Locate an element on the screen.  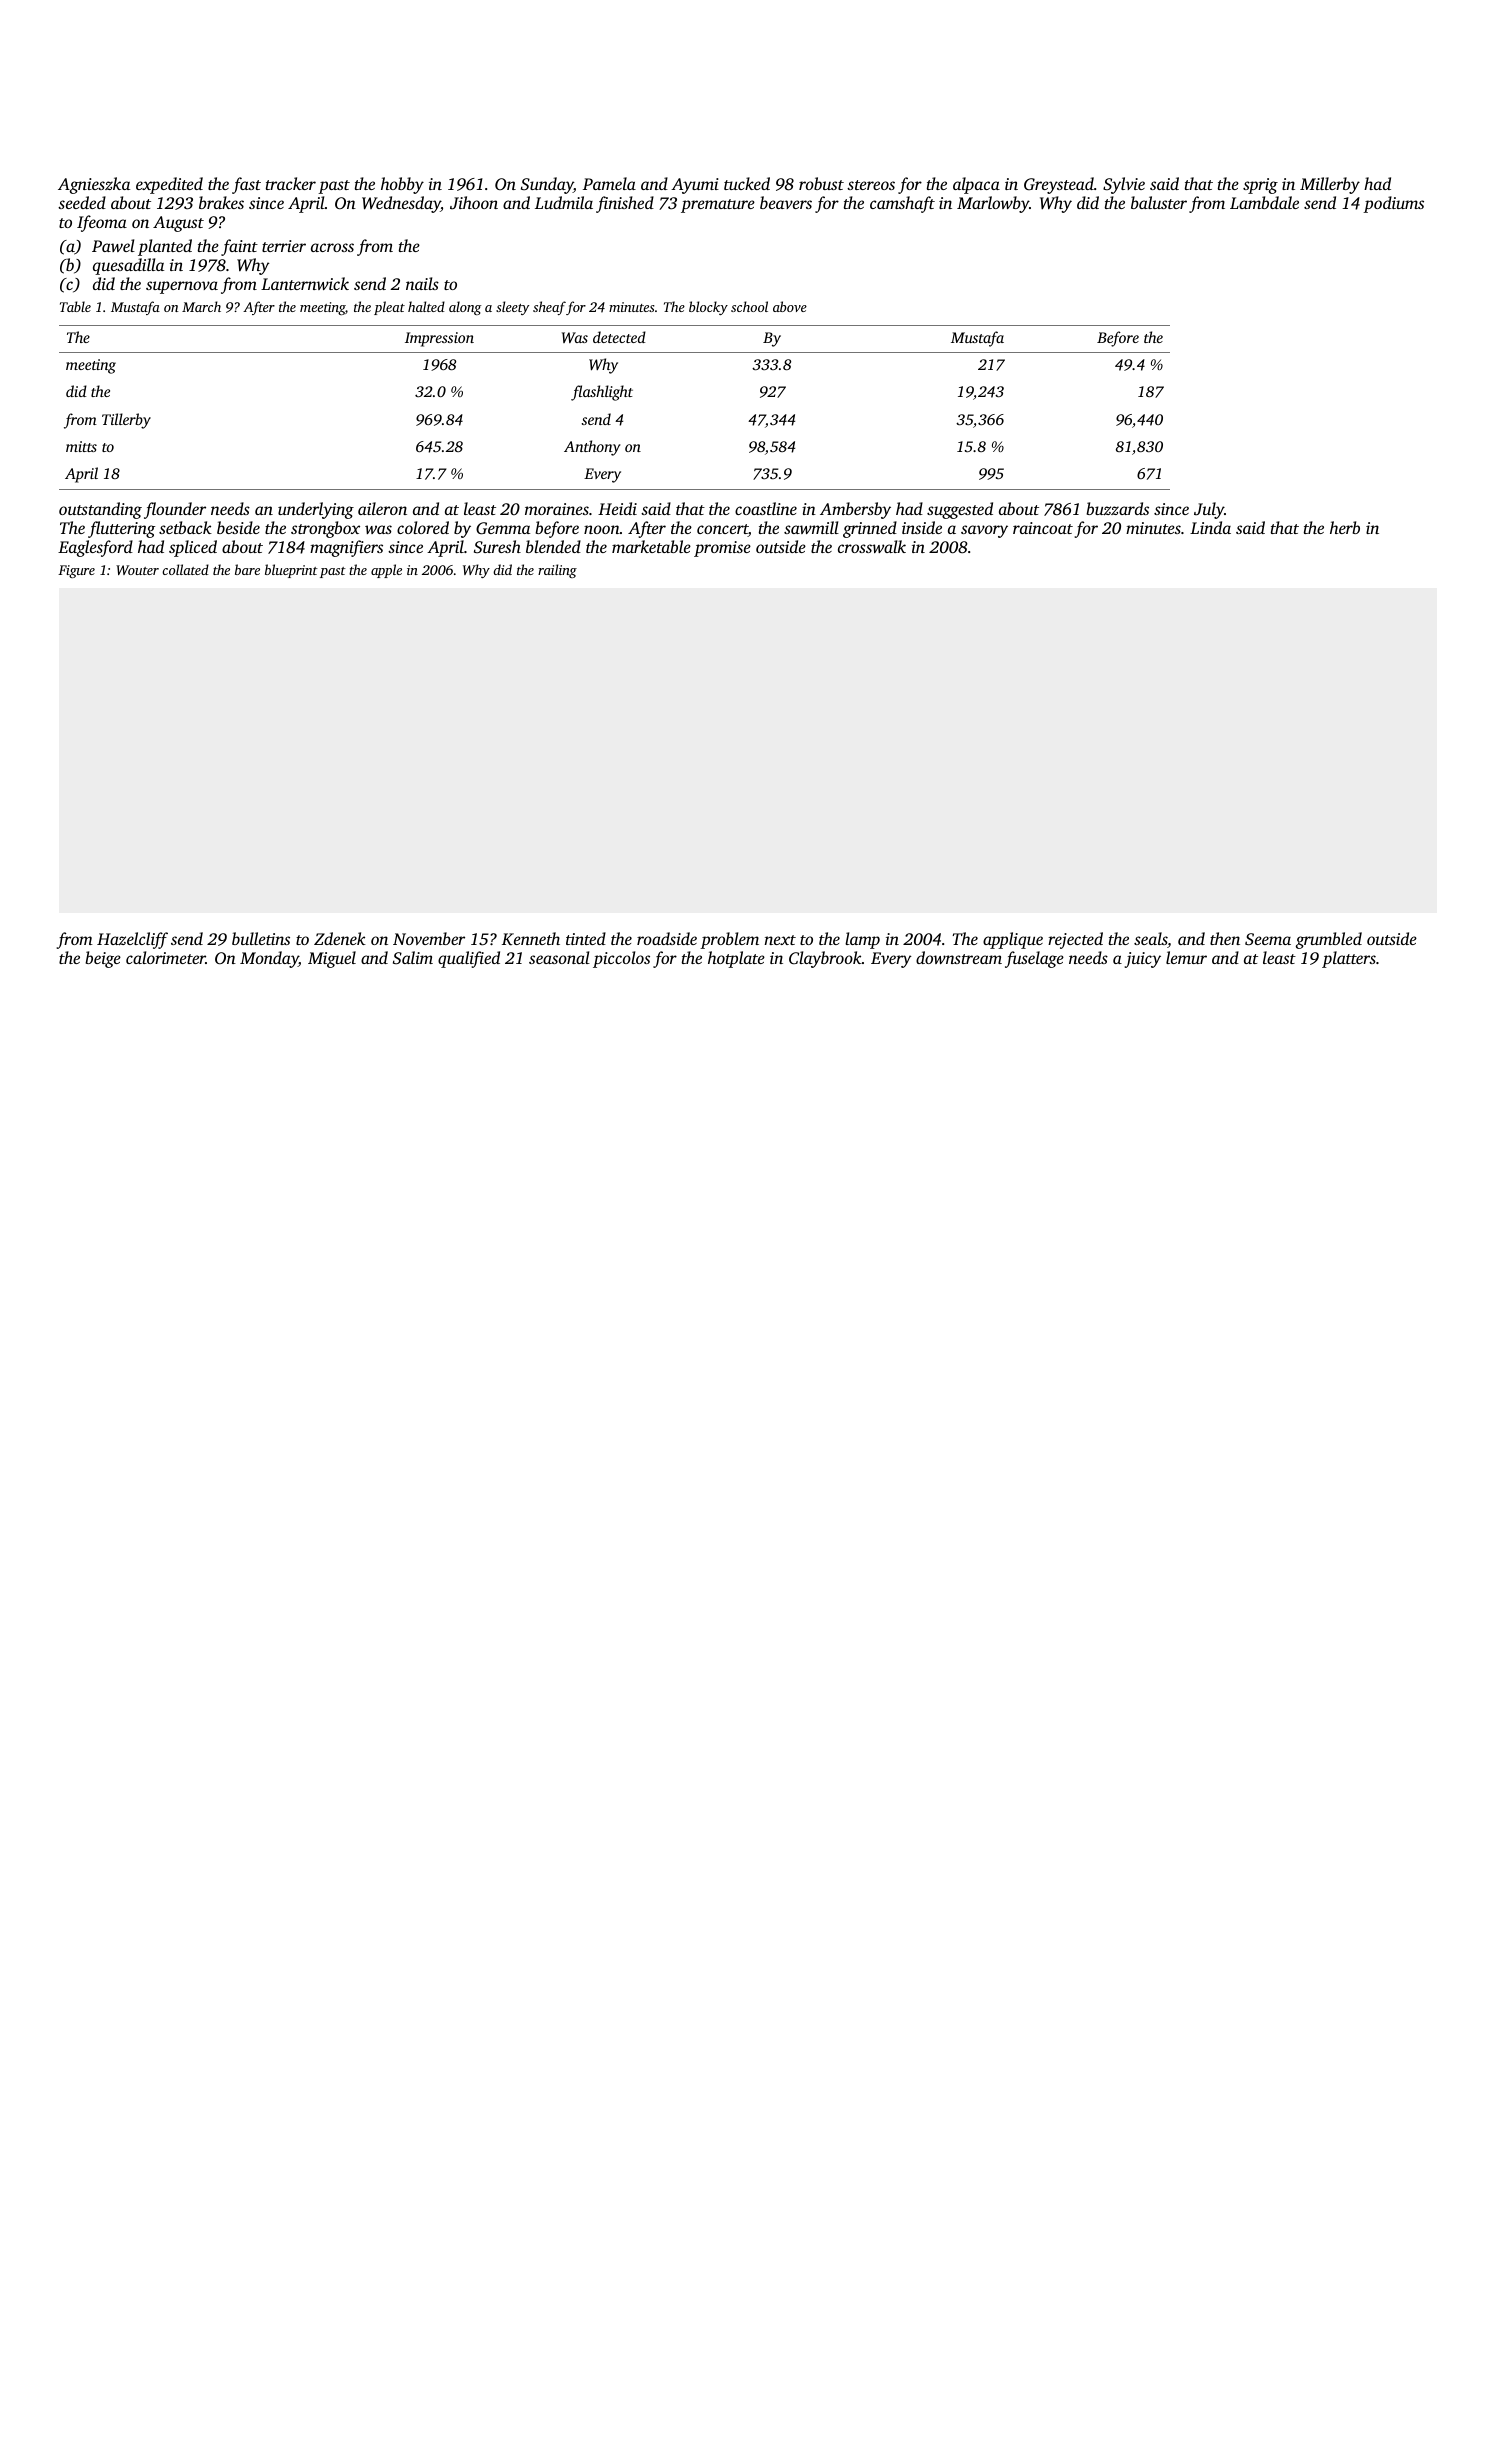
tucked is located at coordinates (747, 183).
